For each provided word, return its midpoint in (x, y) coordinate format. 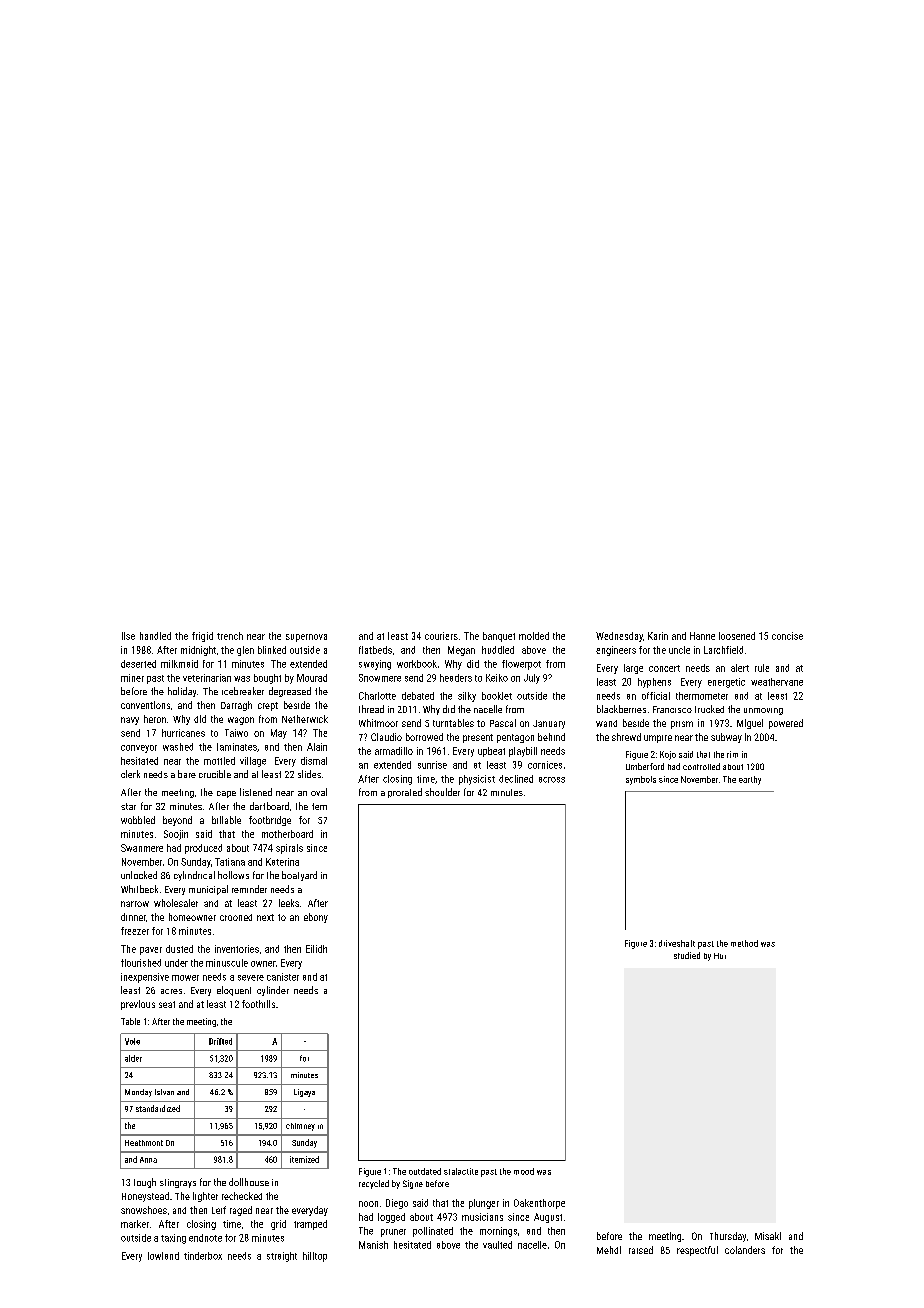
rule (762, 668)
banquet (499, 637)
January (549, 724)
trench (230, 636)
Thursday (728, 1237)
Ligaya (304, 1093)
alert (740, 668)
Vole (132, 1041)
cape (226, 794)
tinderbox (203, 1256)
